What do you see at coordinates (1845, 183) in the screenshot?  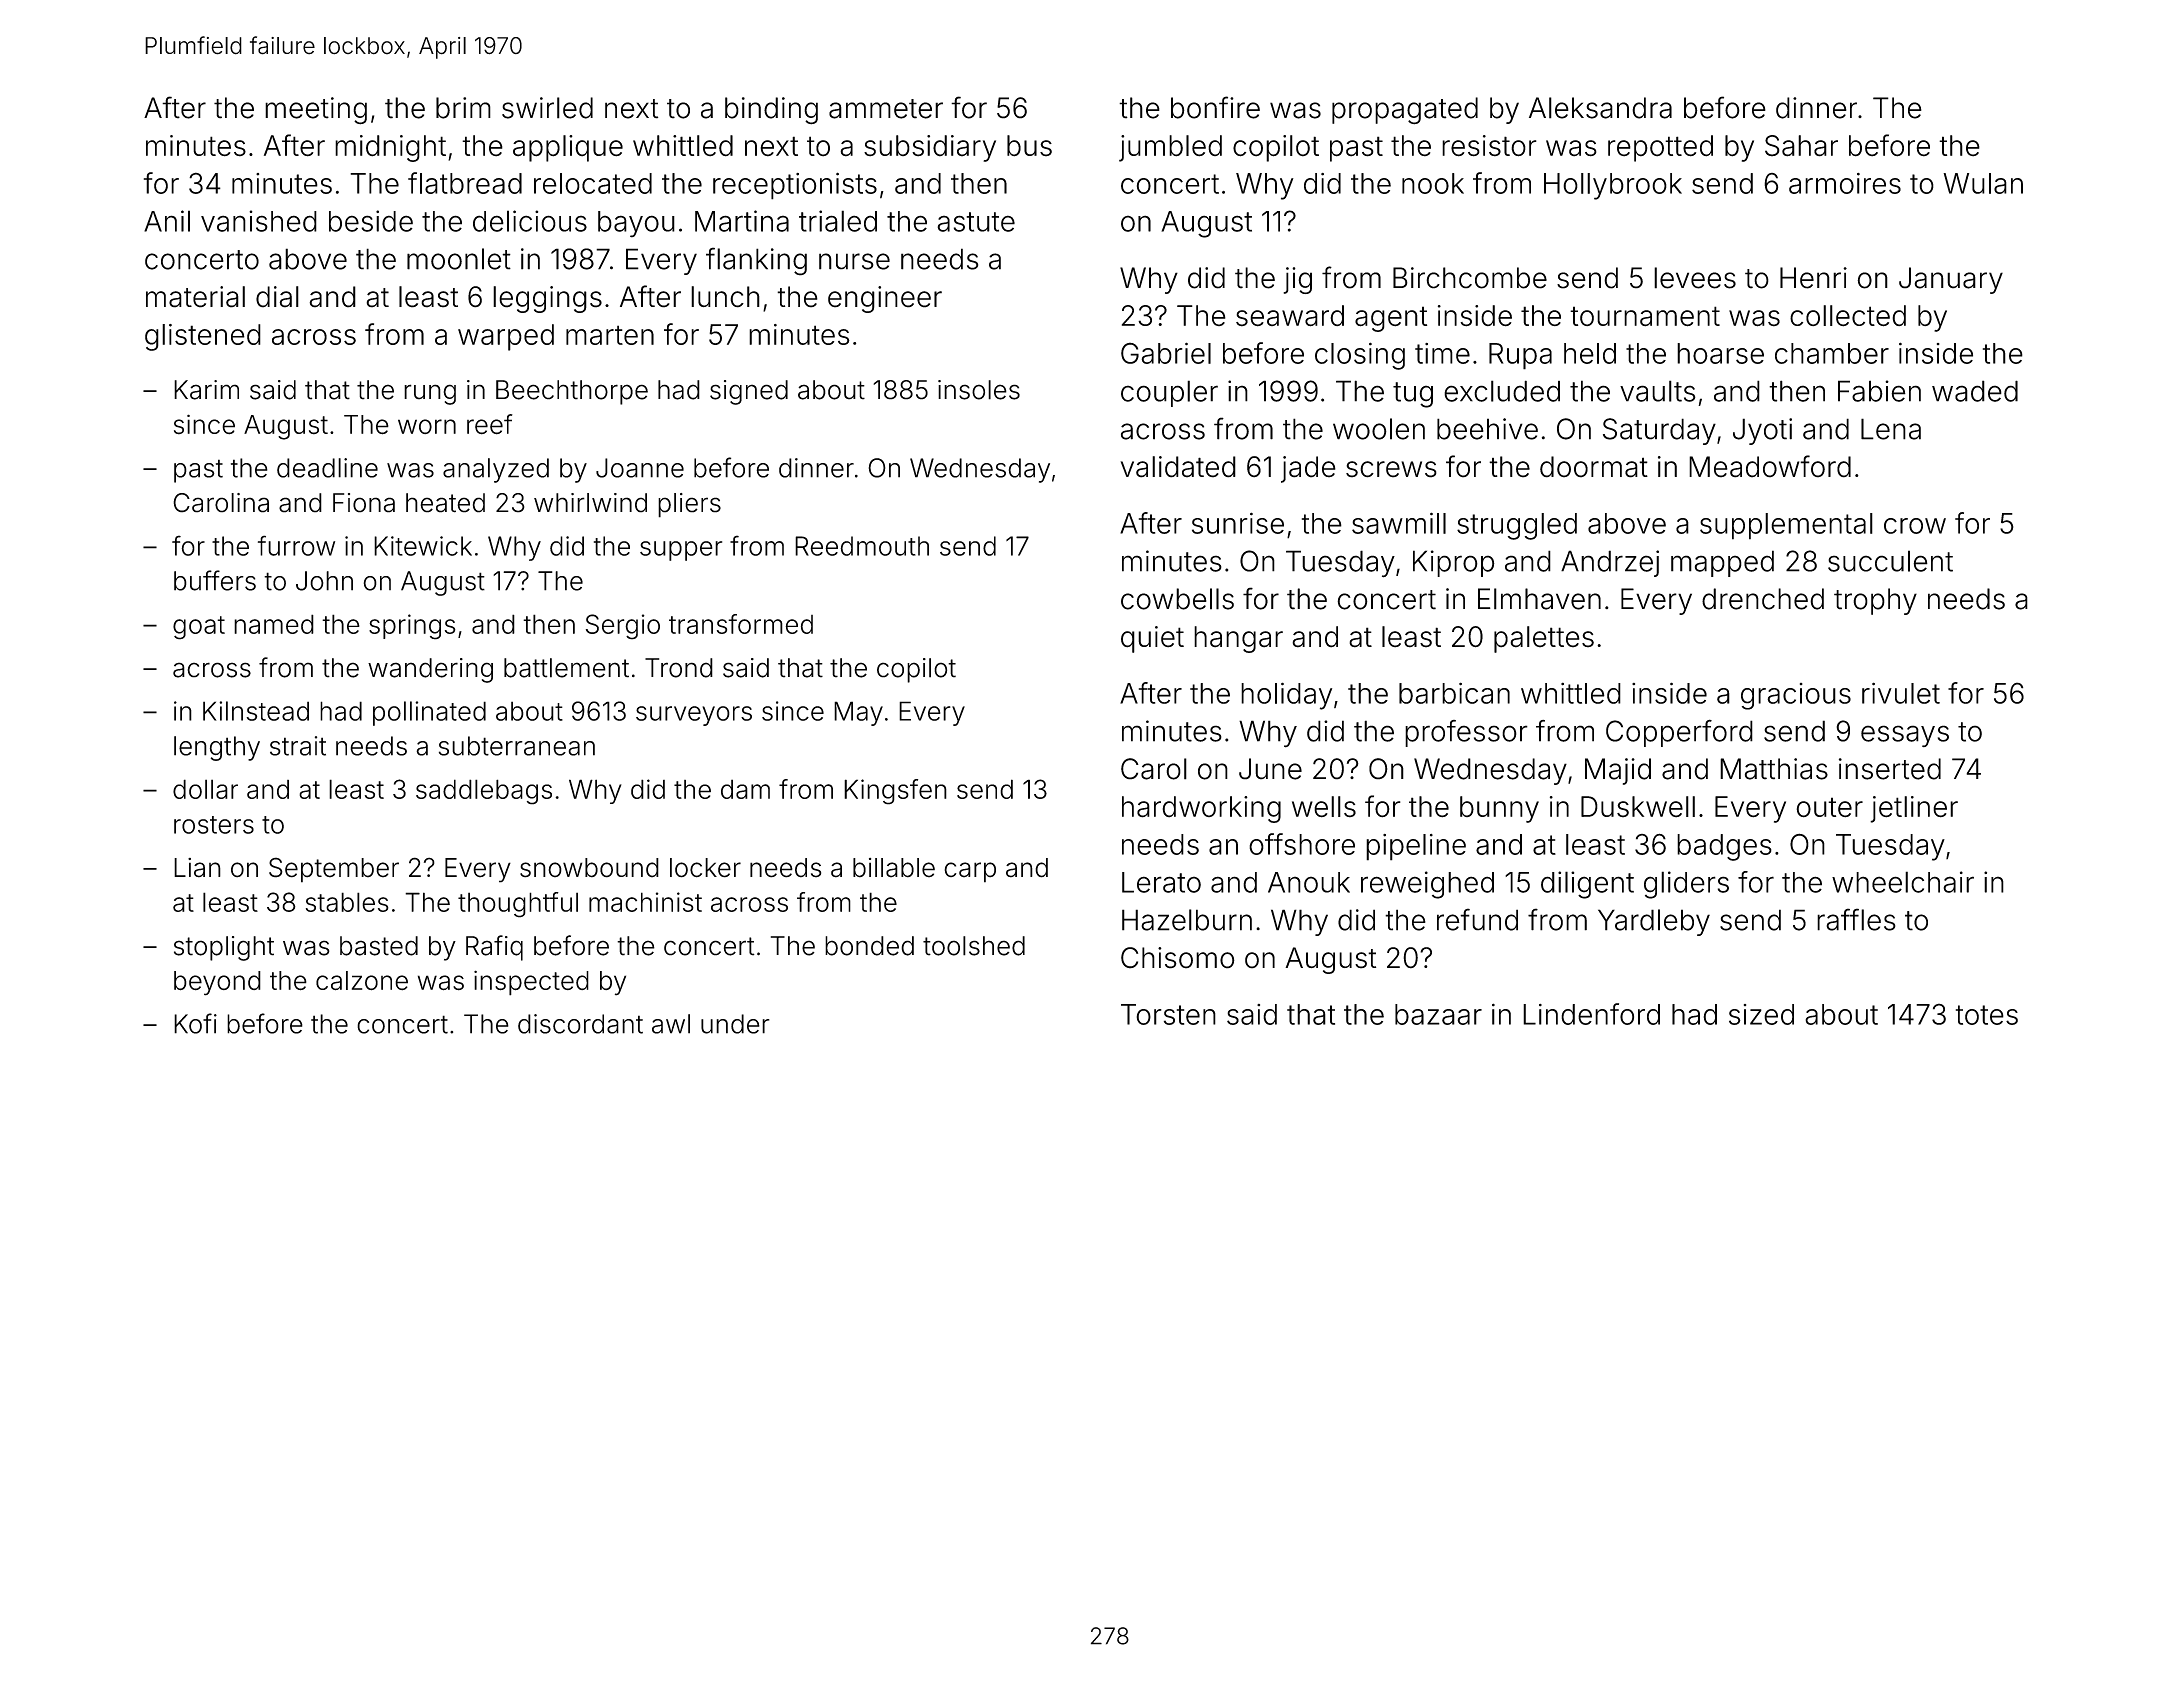 I see `armoires` at bounding box center [1845, 183].
